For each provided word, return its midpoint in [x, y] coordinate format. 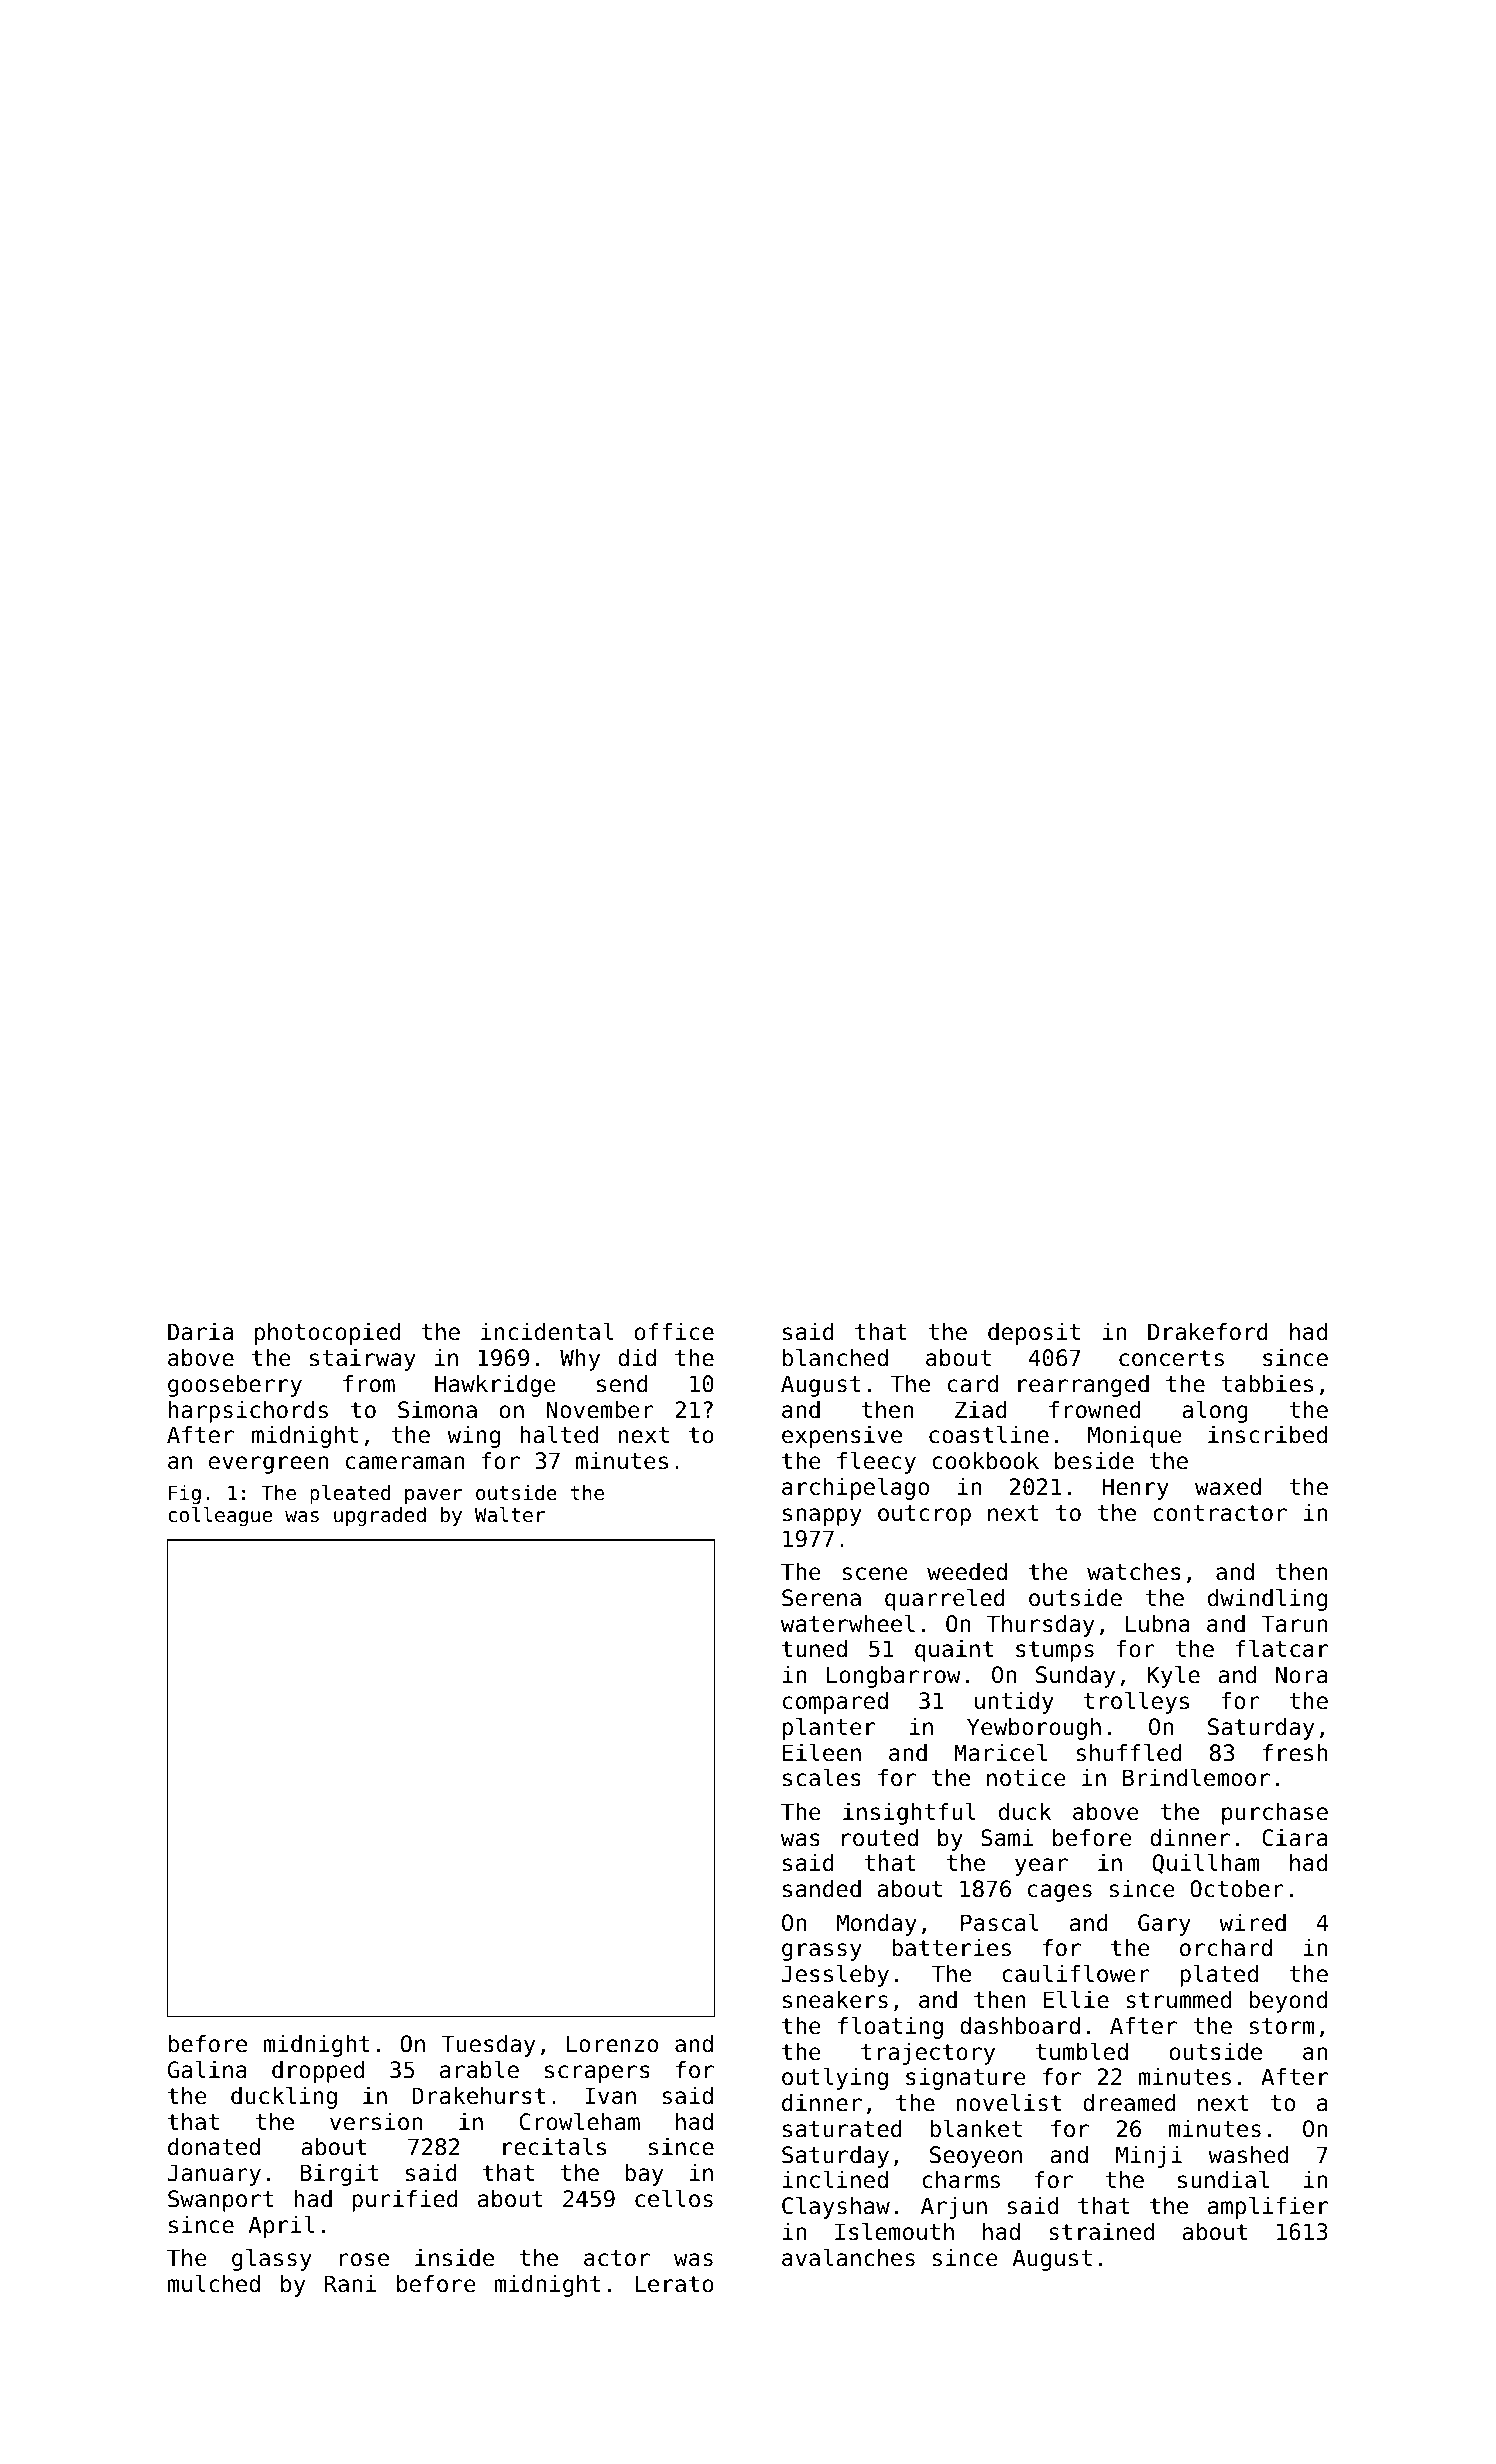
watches [1134, 1572]
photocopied [328, 1334]
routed [880, 1838]
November [600, 1410]
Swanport [221, 2201]
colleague [220, 1516]
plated [1219, 1975]
